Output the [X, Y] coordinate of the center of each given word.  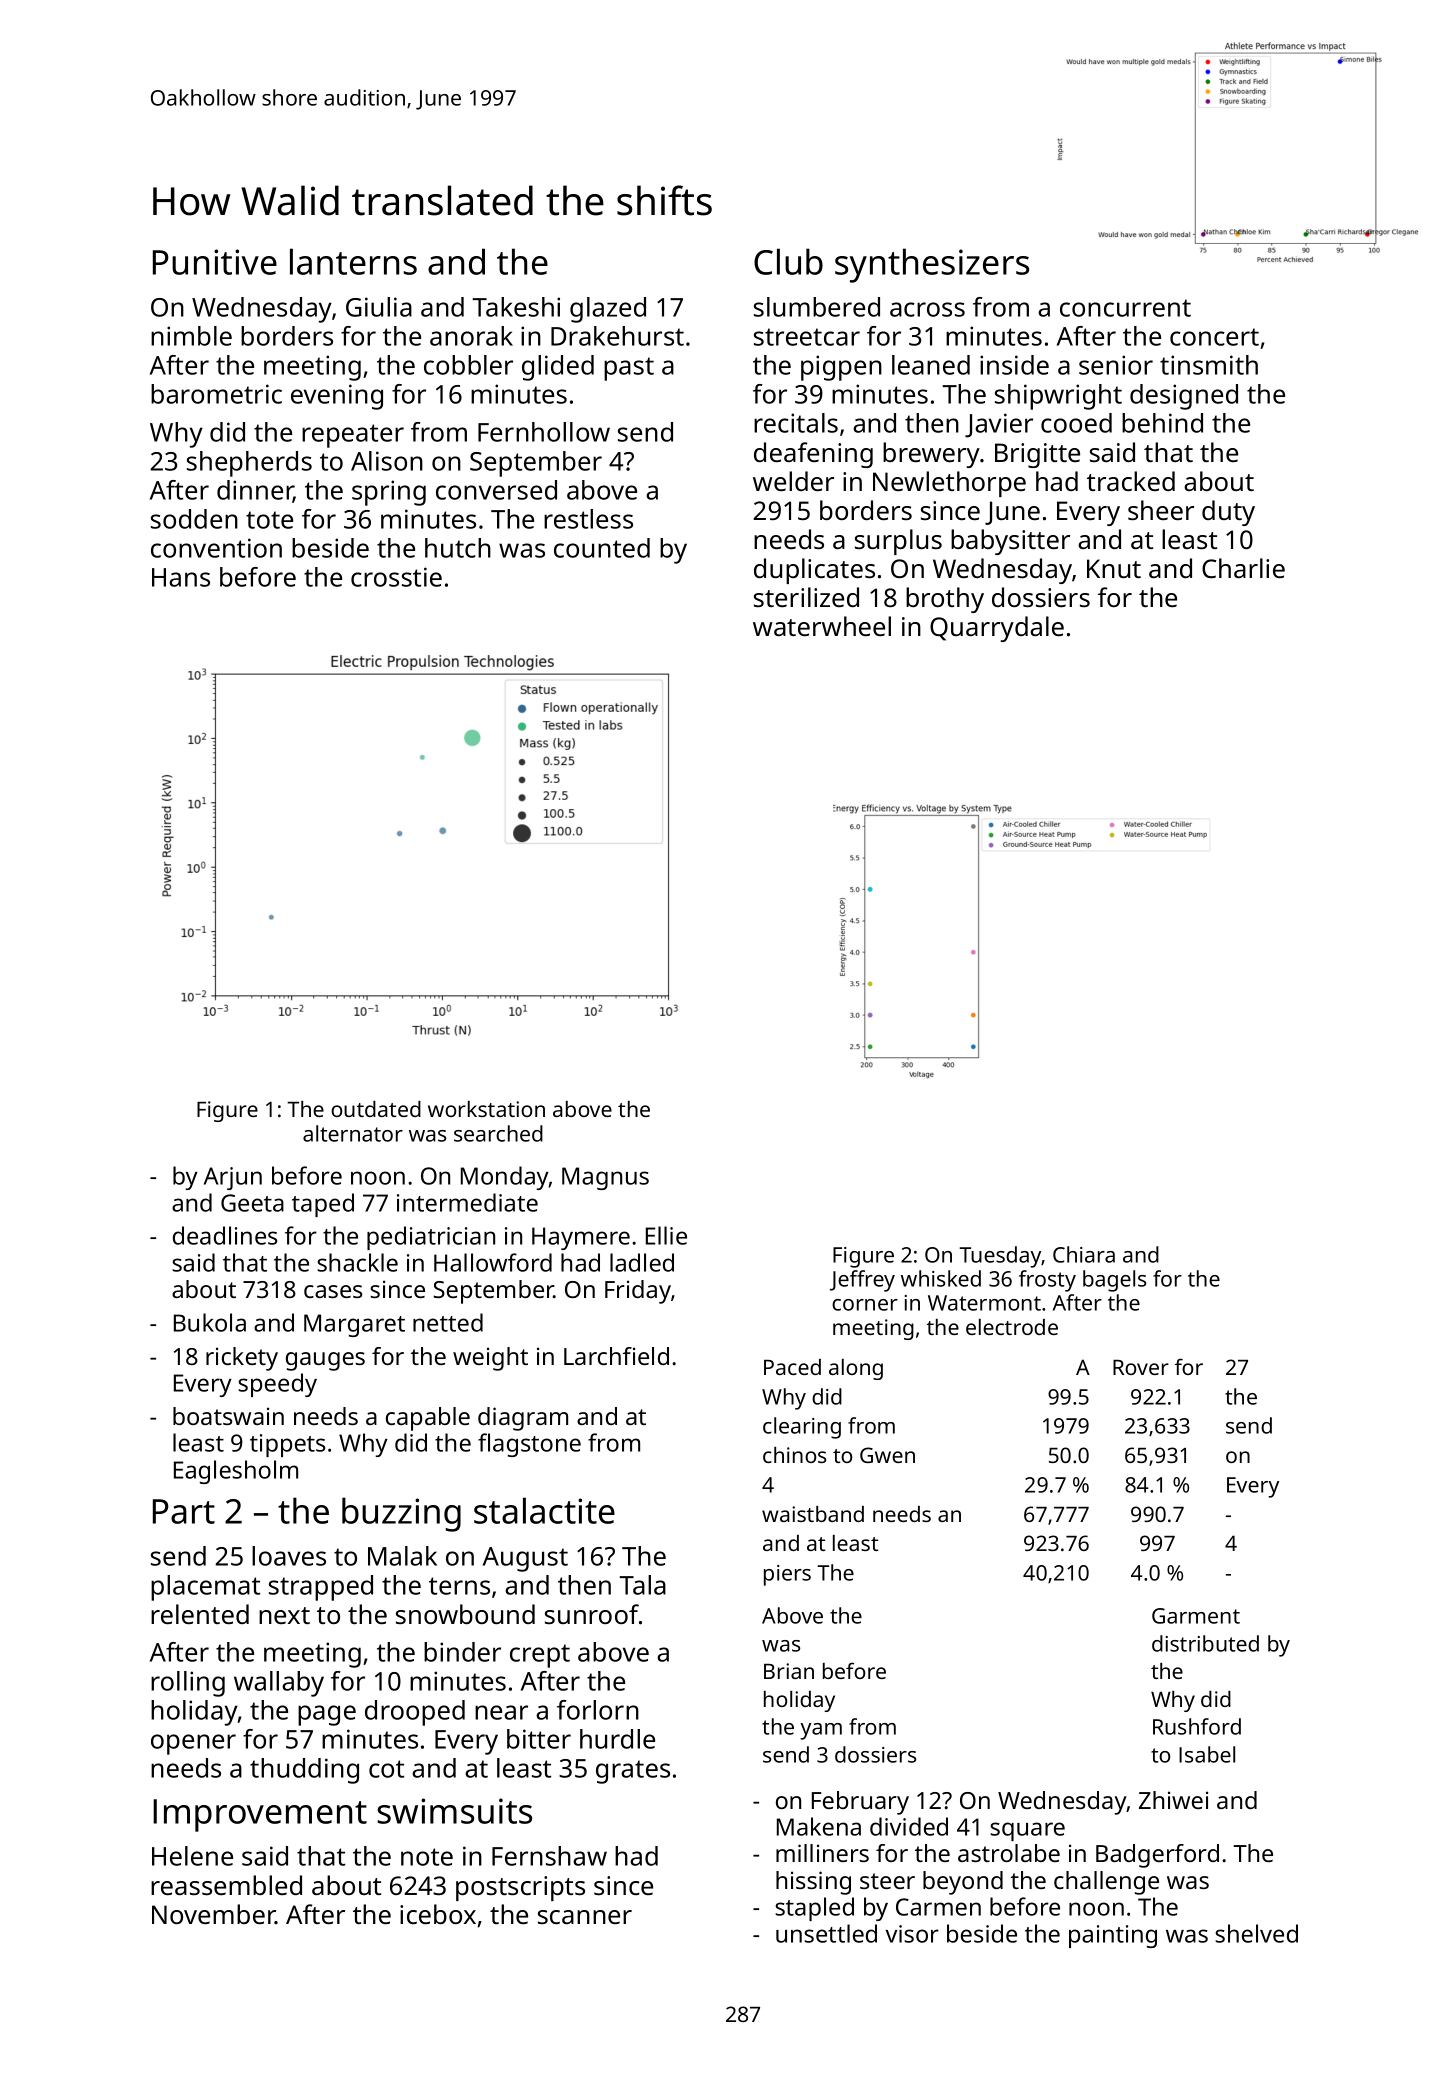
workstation [486, 1109]
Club [788, 261]
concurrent [1125, 308]
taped [323, 1205]
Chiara [1084, 1254]
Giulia [379, 307]
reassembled [226, 1885]
